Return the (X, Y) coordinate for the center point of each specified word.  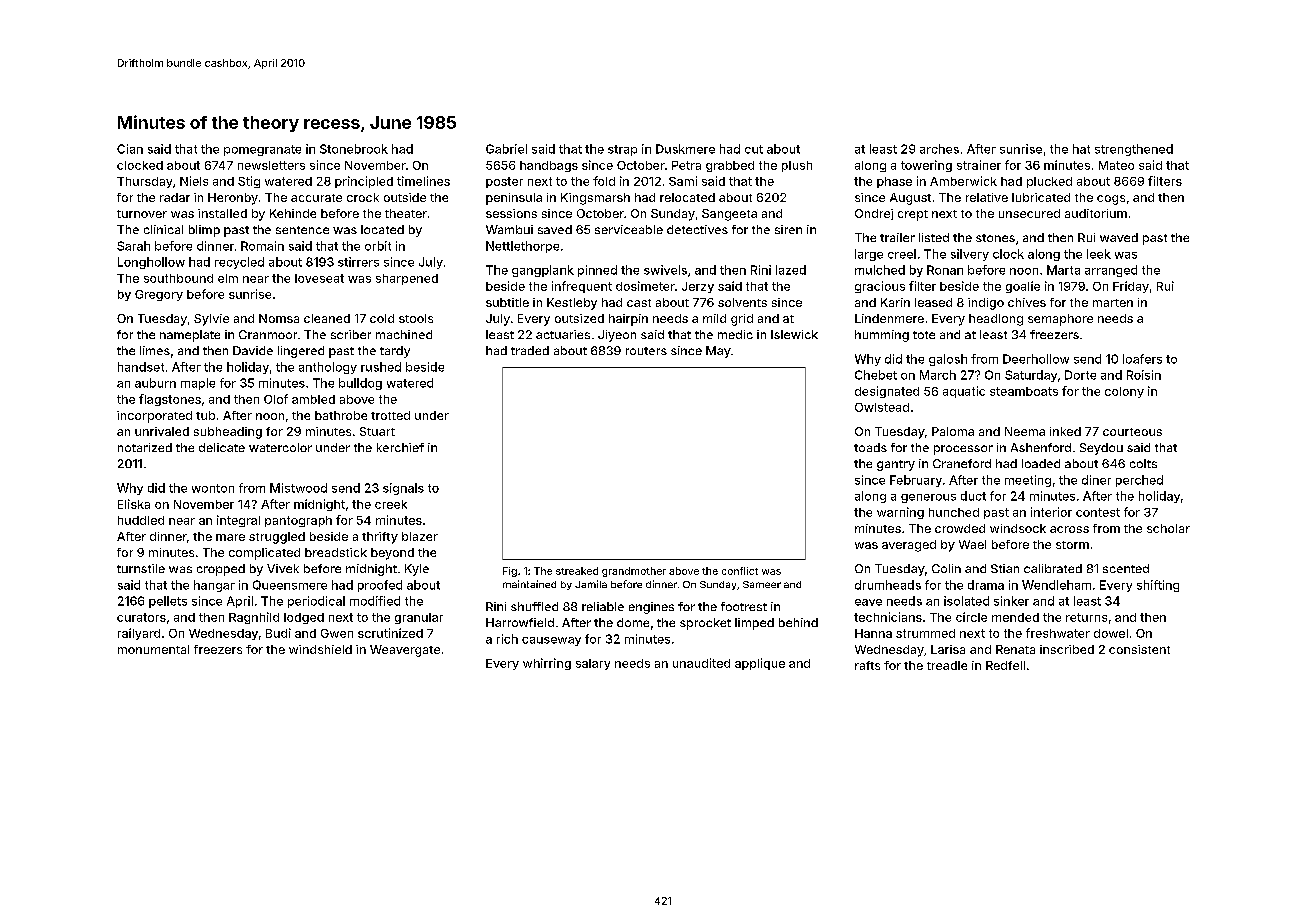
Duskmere (685, 149)
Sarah (133, 246)
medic (735, 334)
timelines (423, 181)
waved (1119, 237)
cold (382, 318)
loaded (1041, 463)
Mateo (1116, 165)
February (916, 481)
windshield (320, 649)
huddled (141, 520)
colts (1143, 463)
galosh (948, 360)
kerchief (400, 447)
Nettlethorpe (522, 247)
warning (900, 513)
